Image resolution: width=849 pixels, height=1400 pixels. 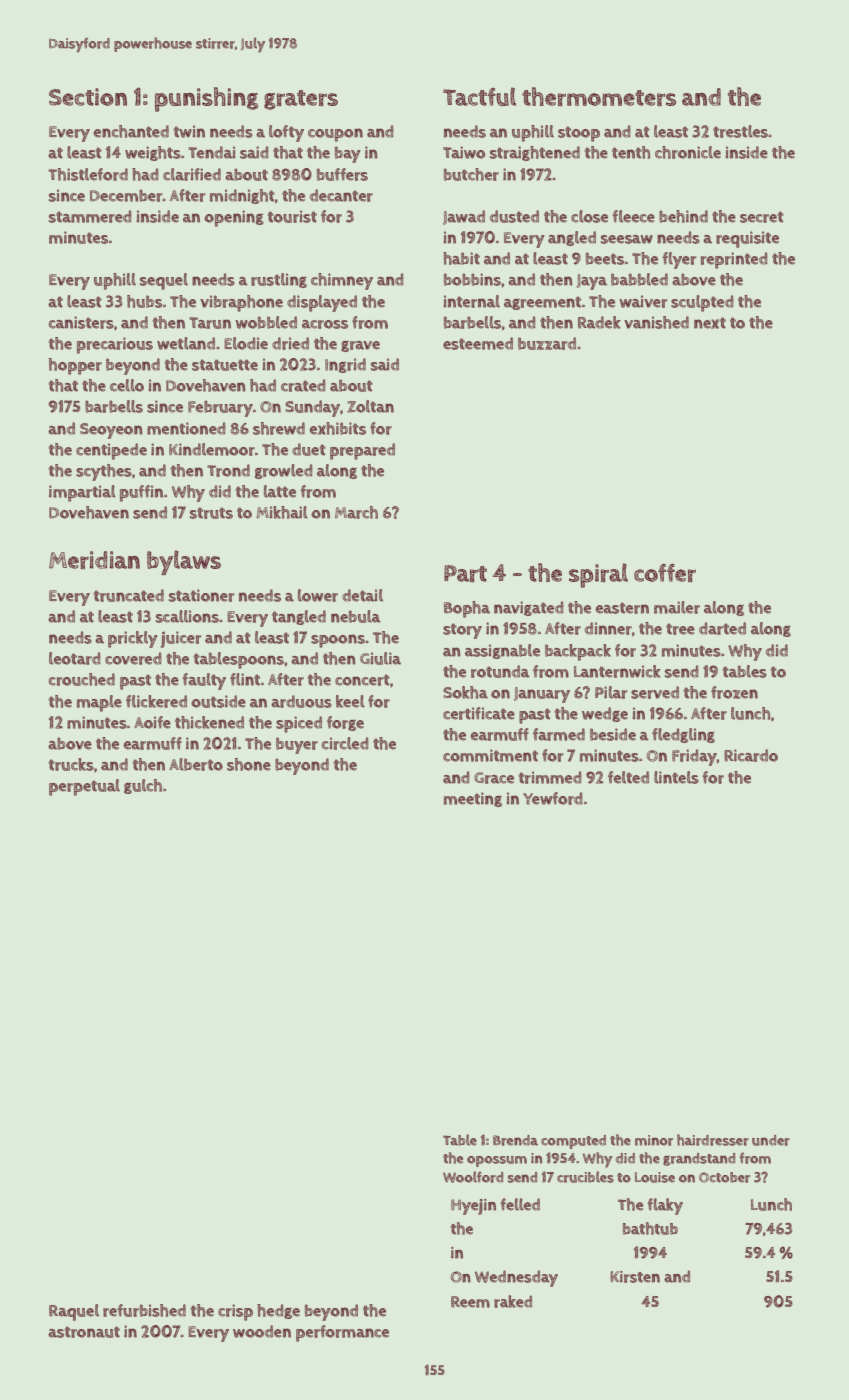 I want to click on Raquel, so click(x=74, y=1312).
